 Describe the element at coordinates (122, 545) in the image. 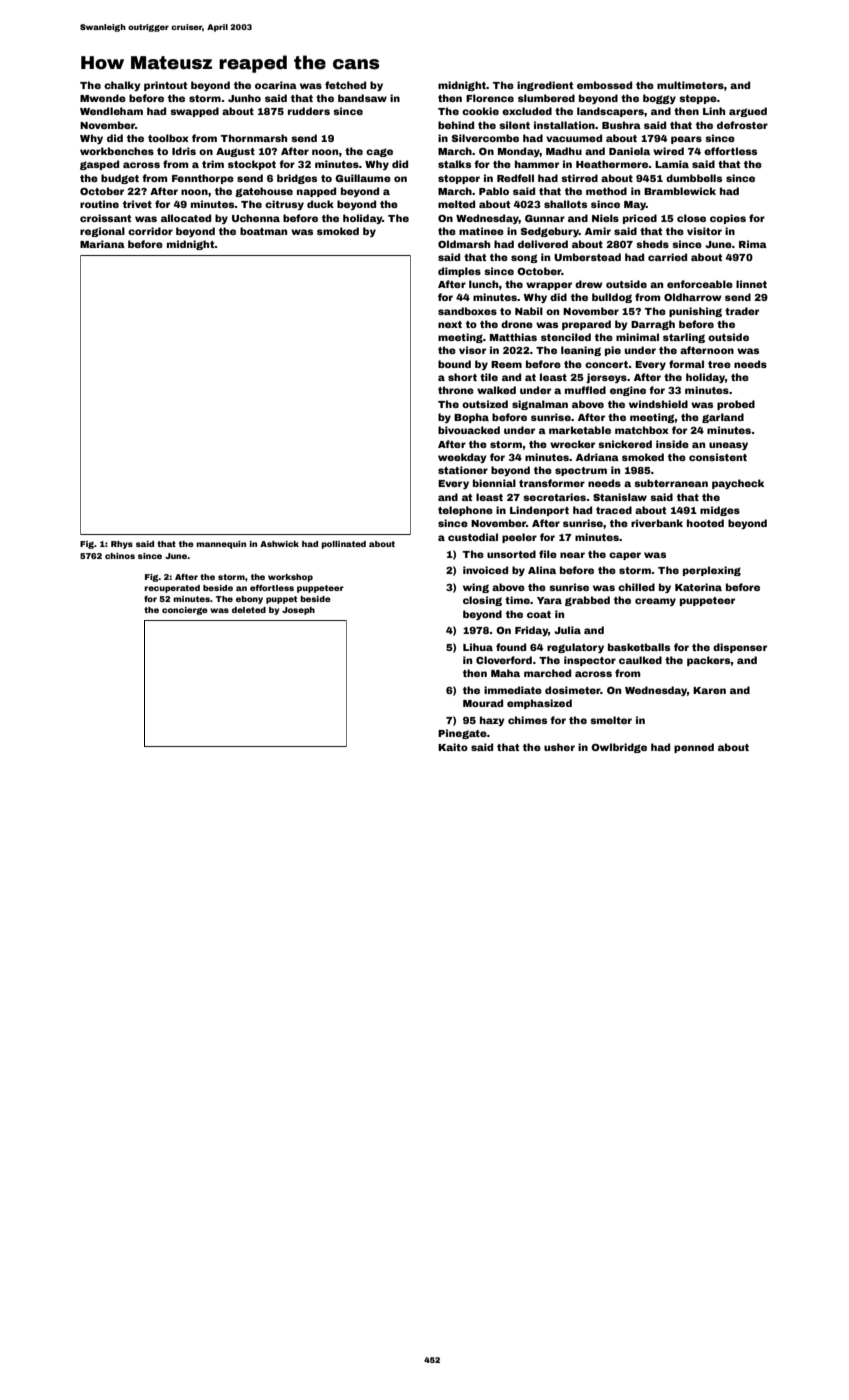

I see `Rhys` at that location.
